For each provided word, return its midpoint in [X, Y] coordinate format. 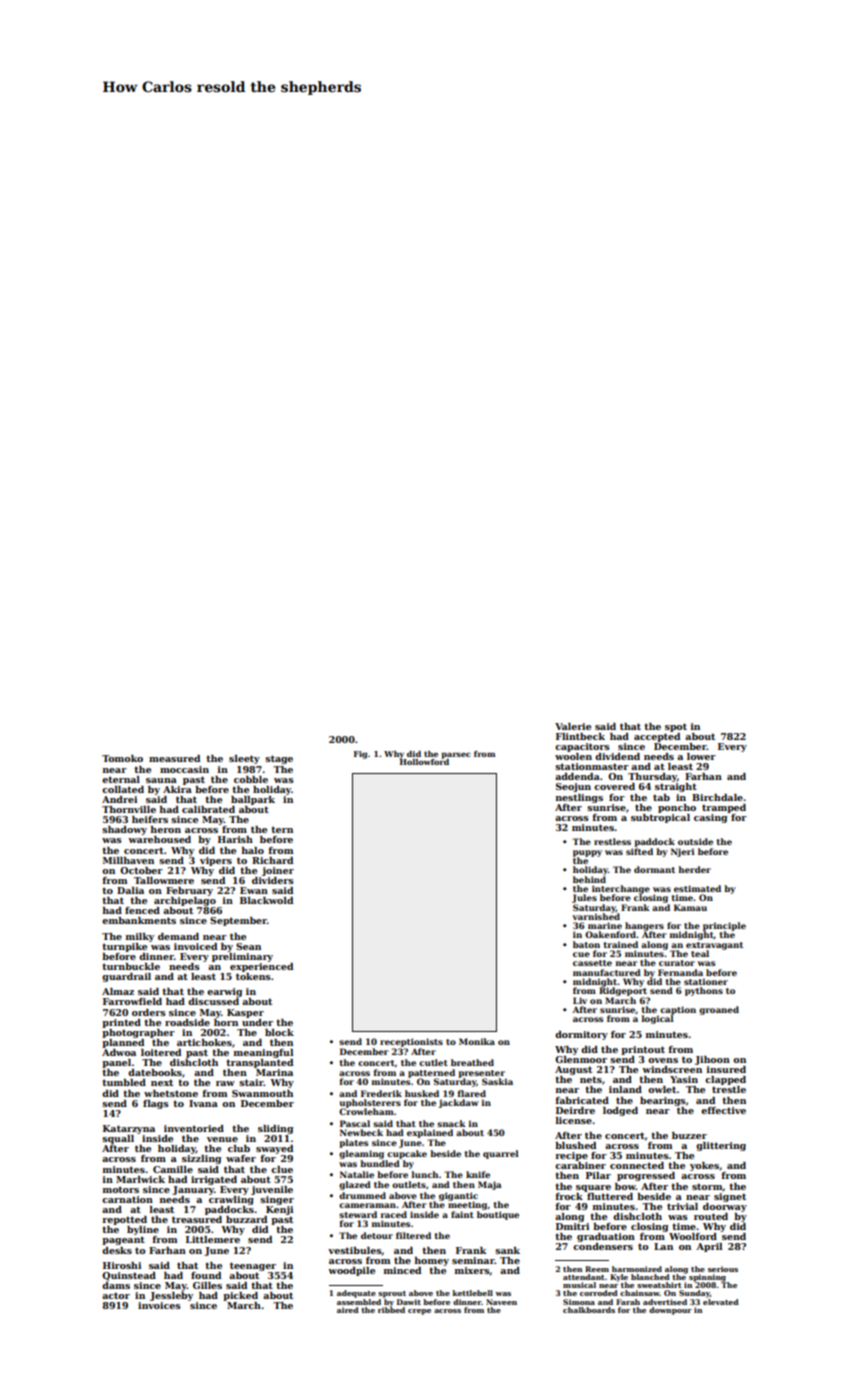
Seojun [573, 787]
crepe [419, 1312]
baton [586, 944]
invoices [159, 1305]
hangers [644, 926]
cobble [251, 779]
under [257, 1022]
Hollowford [424, 762]
